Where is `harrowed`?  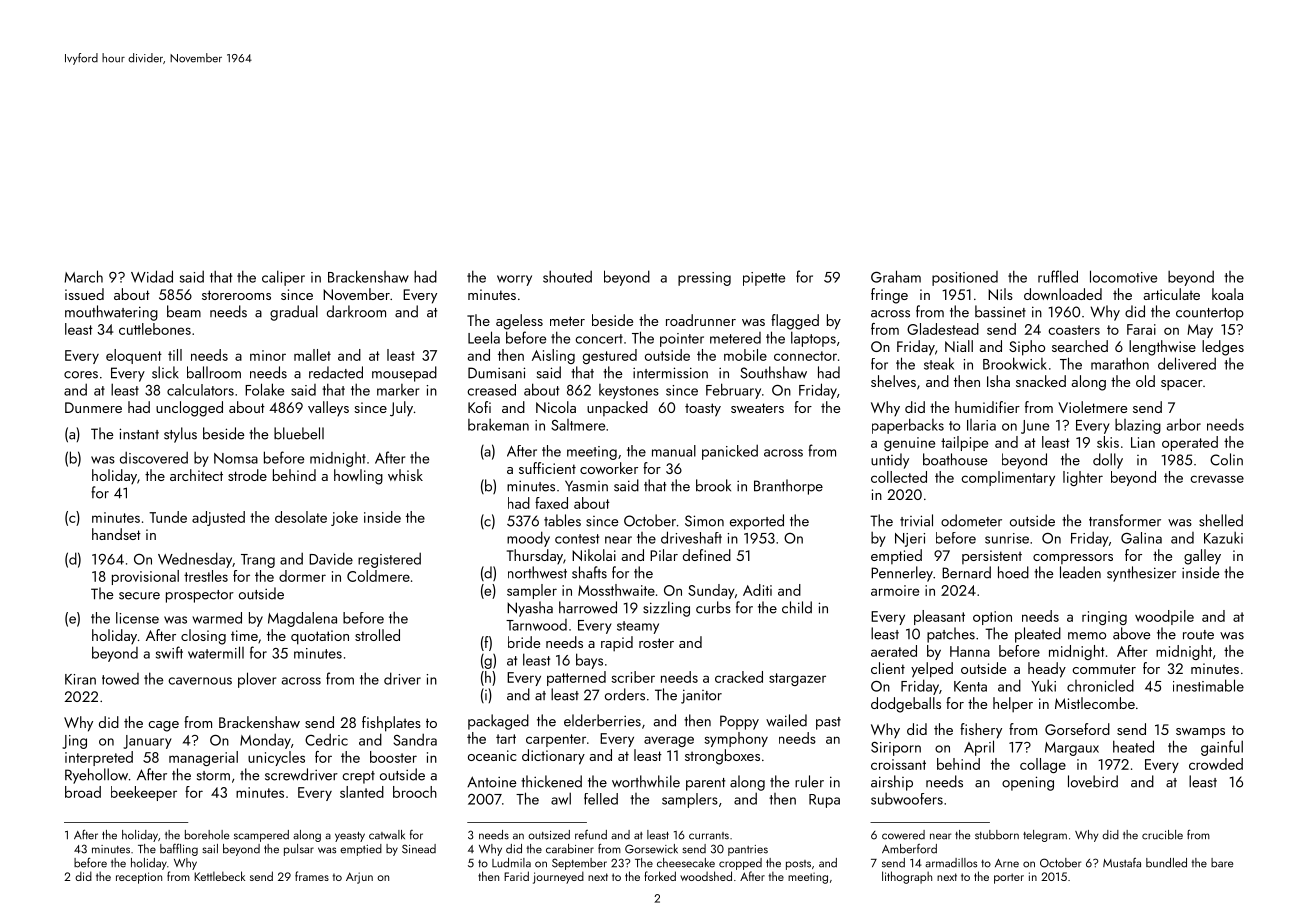 harrowed is located at coordinates (588, 607).
